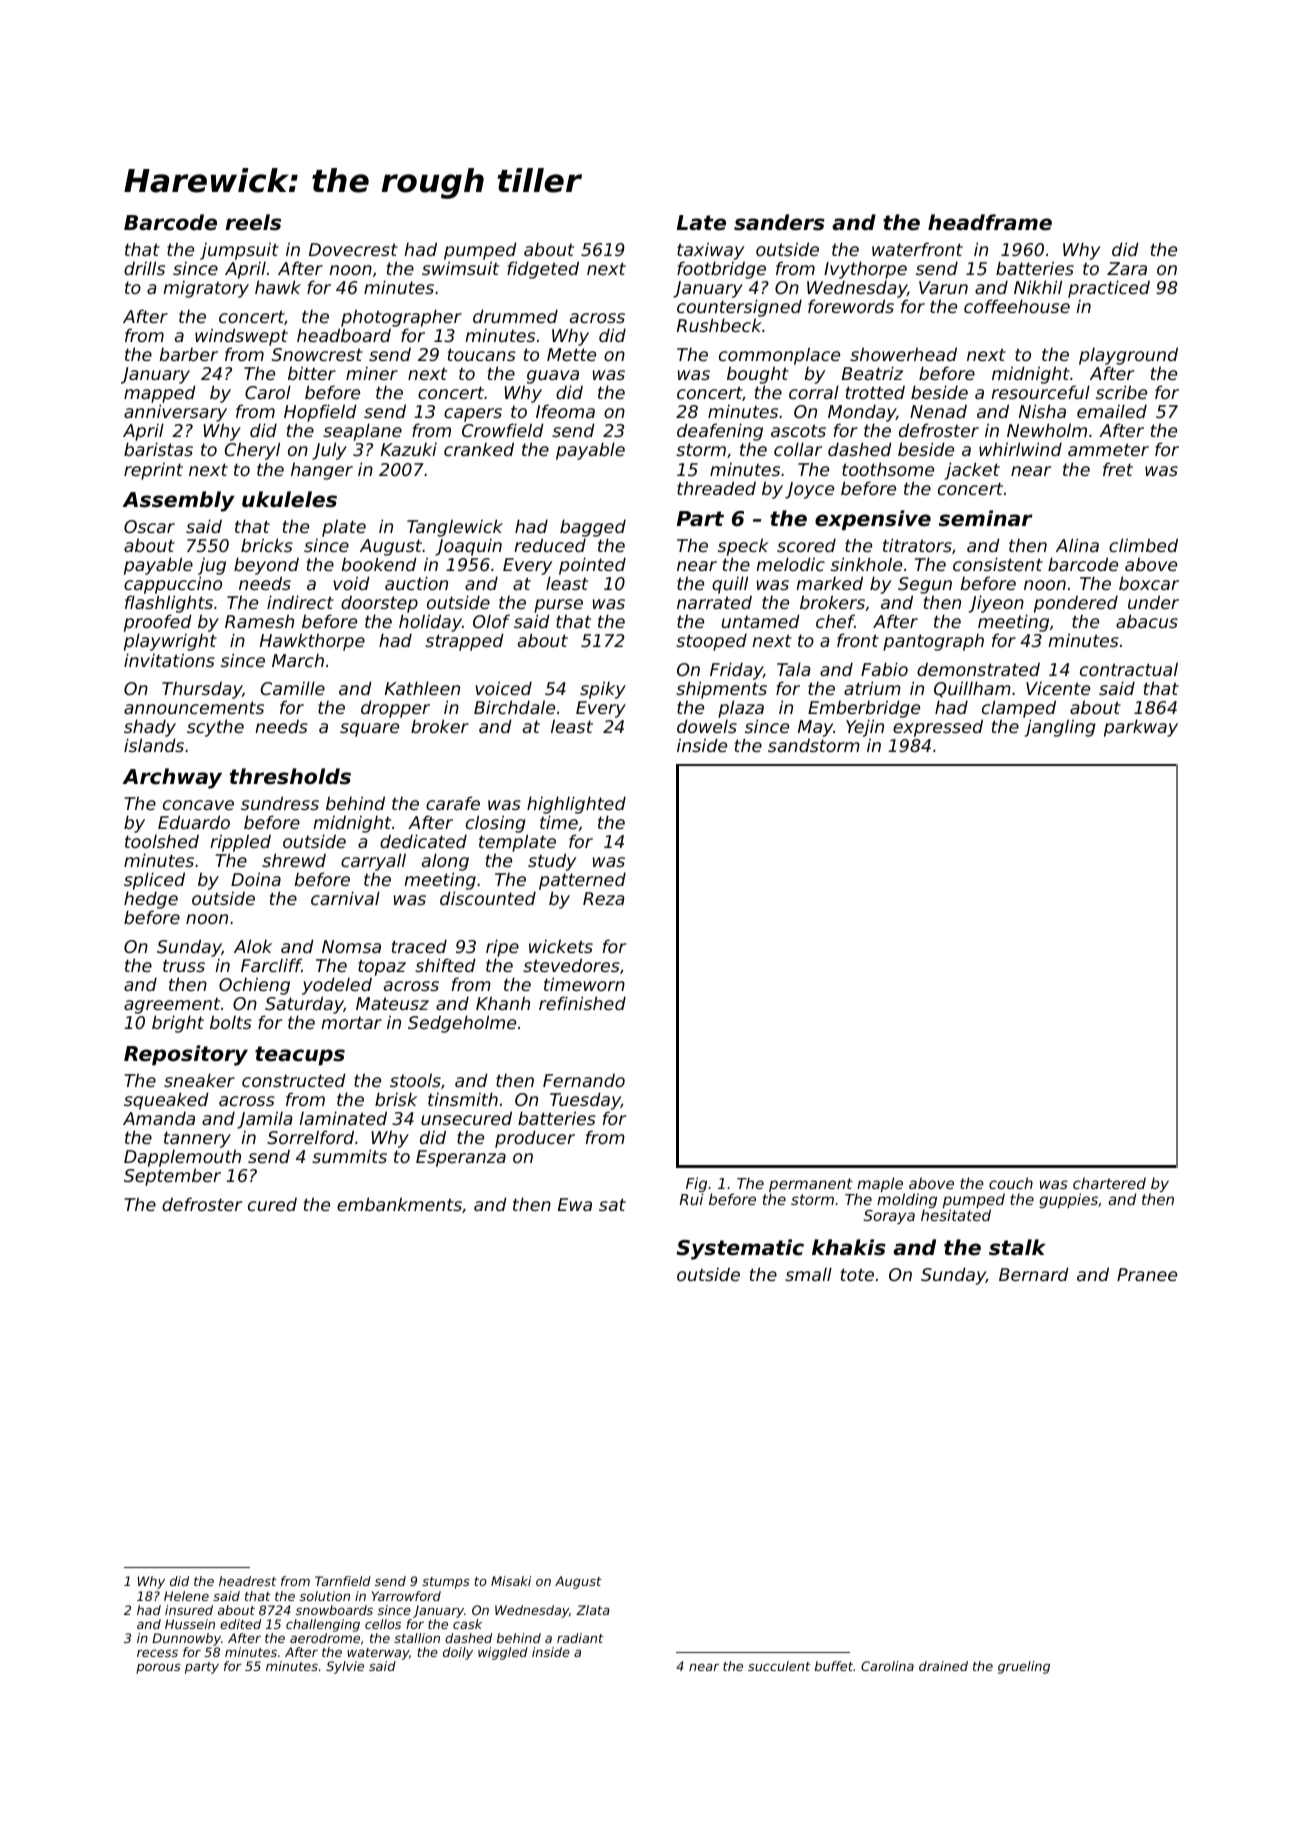 The image size is (1302, 1842). What do you see at coordinates (1109, 1183) in the screenshot?
I see `chartered` at bounding box center [1109, 1183].
